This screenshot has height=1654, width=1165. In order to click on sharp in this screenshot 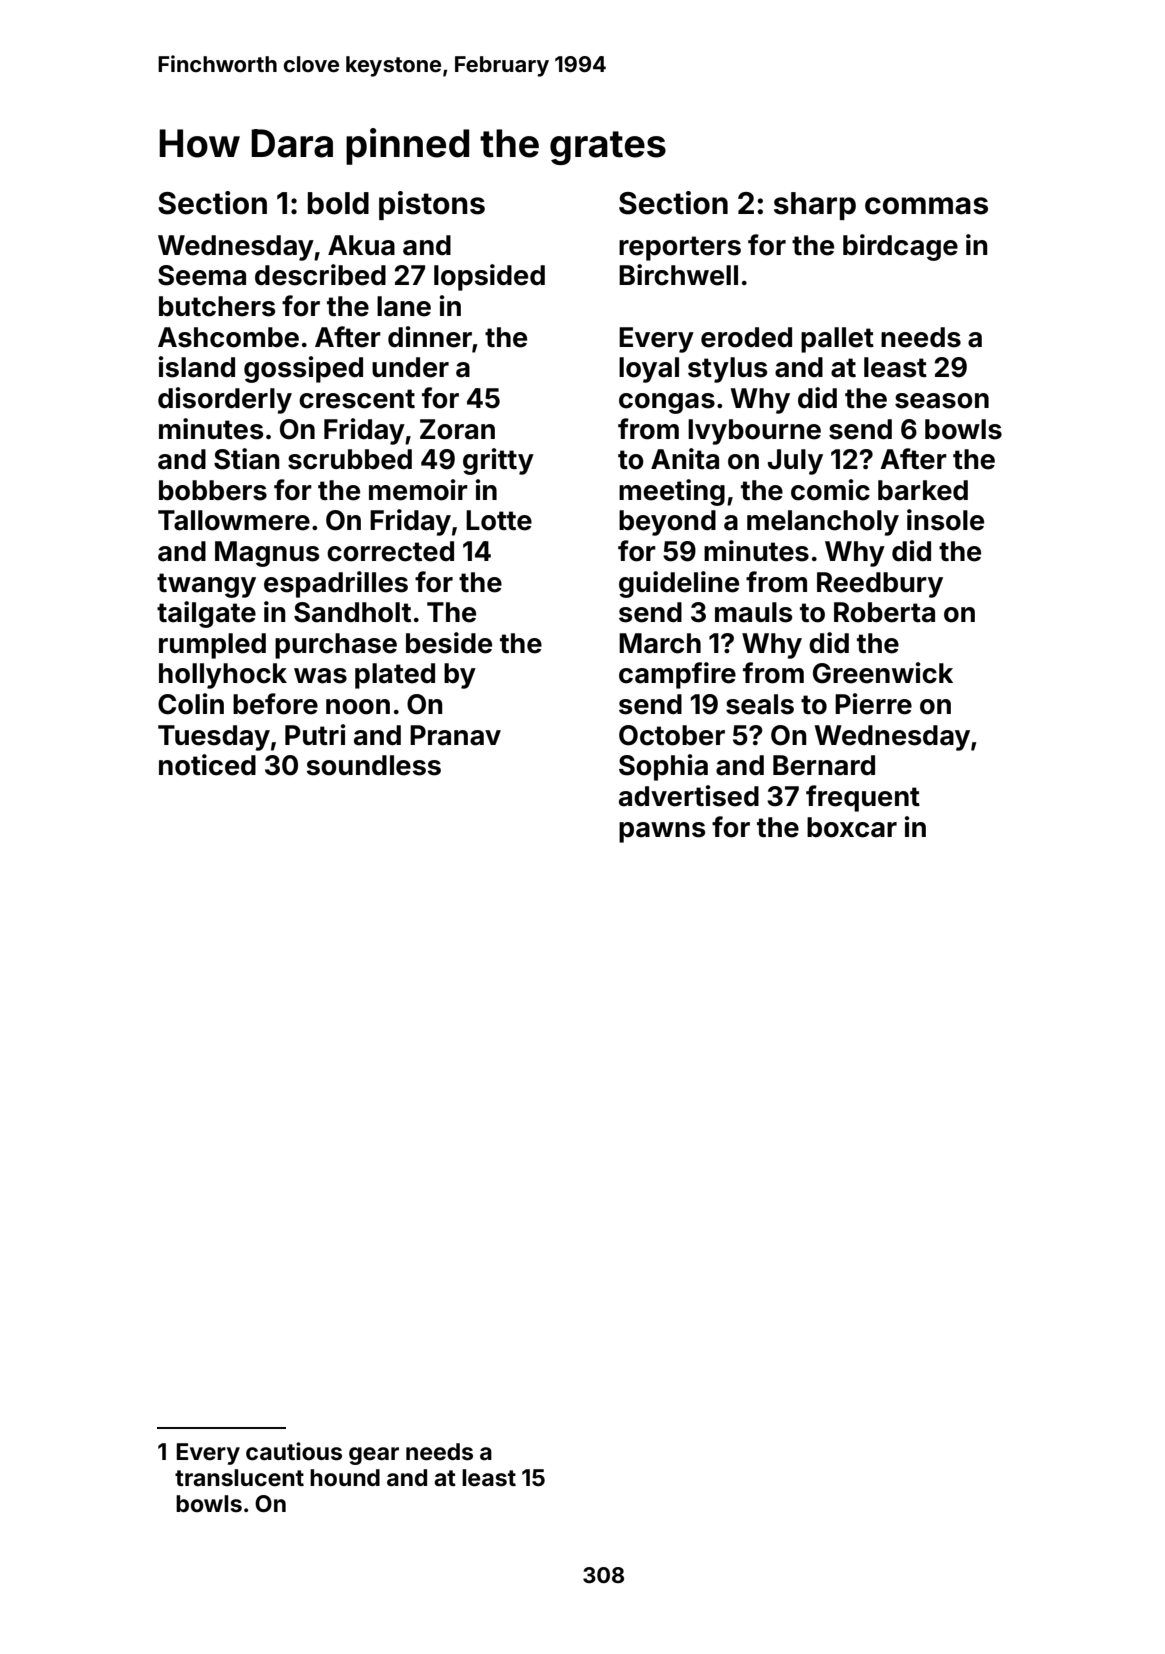, I will do `click(815, 206)`.
